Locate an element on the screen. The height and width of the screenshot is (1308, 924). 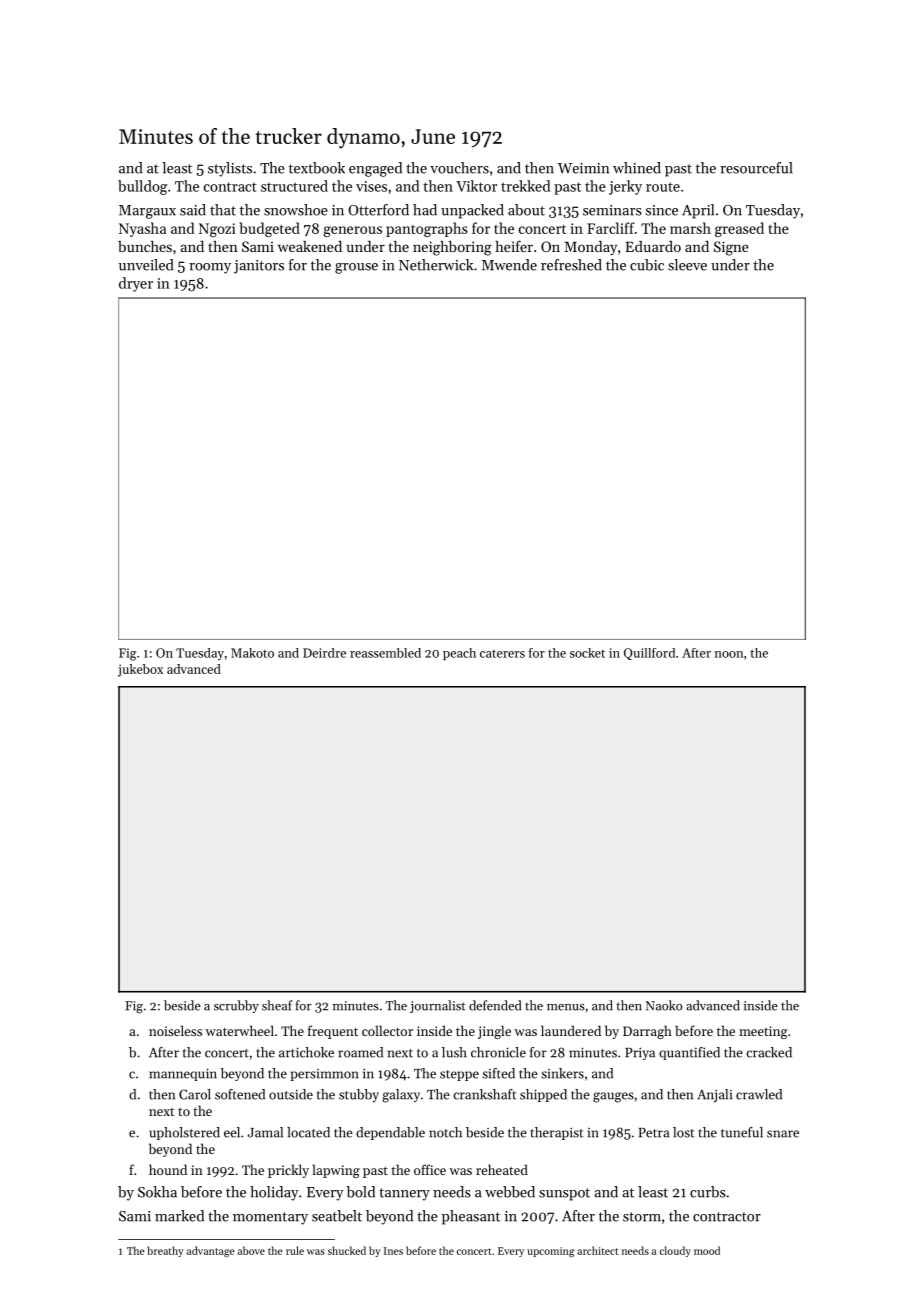
roomy is located at coordinates (210, 268).
